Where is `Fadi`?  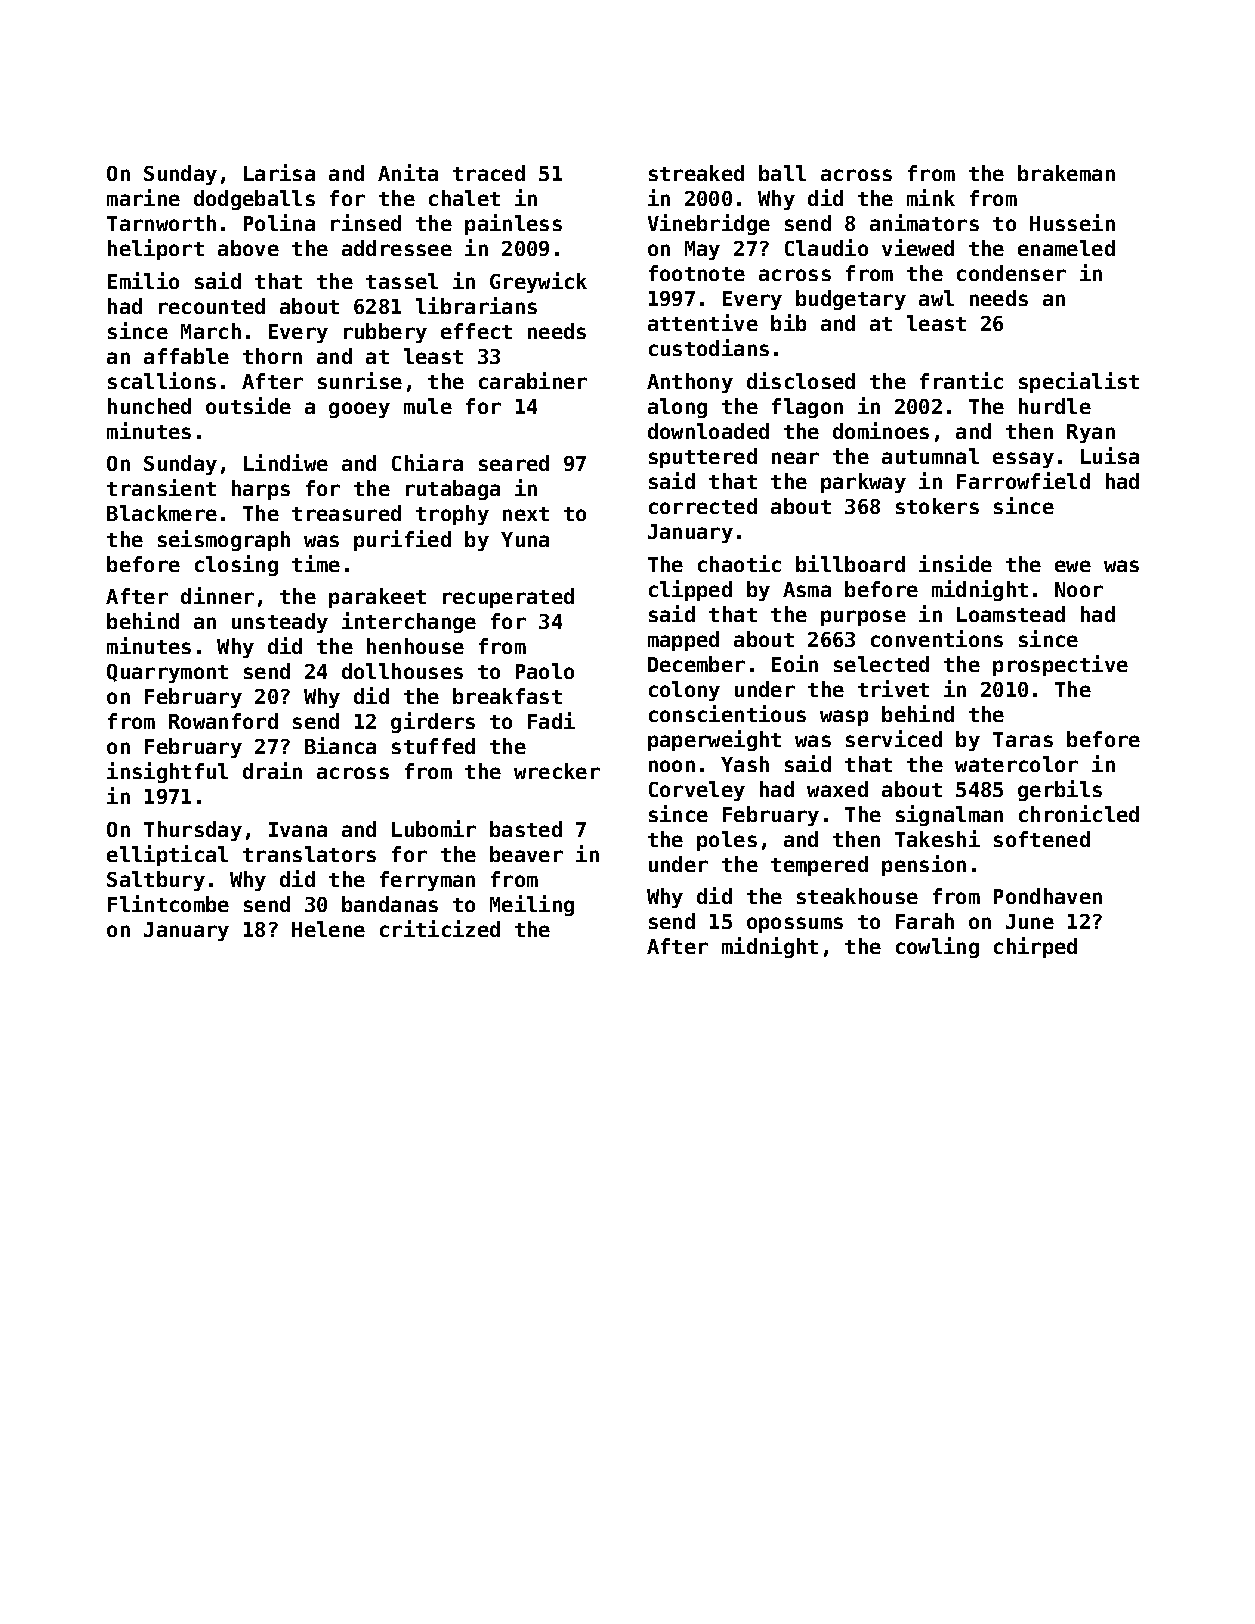
Fadi is located at coordinates (551, 720).
